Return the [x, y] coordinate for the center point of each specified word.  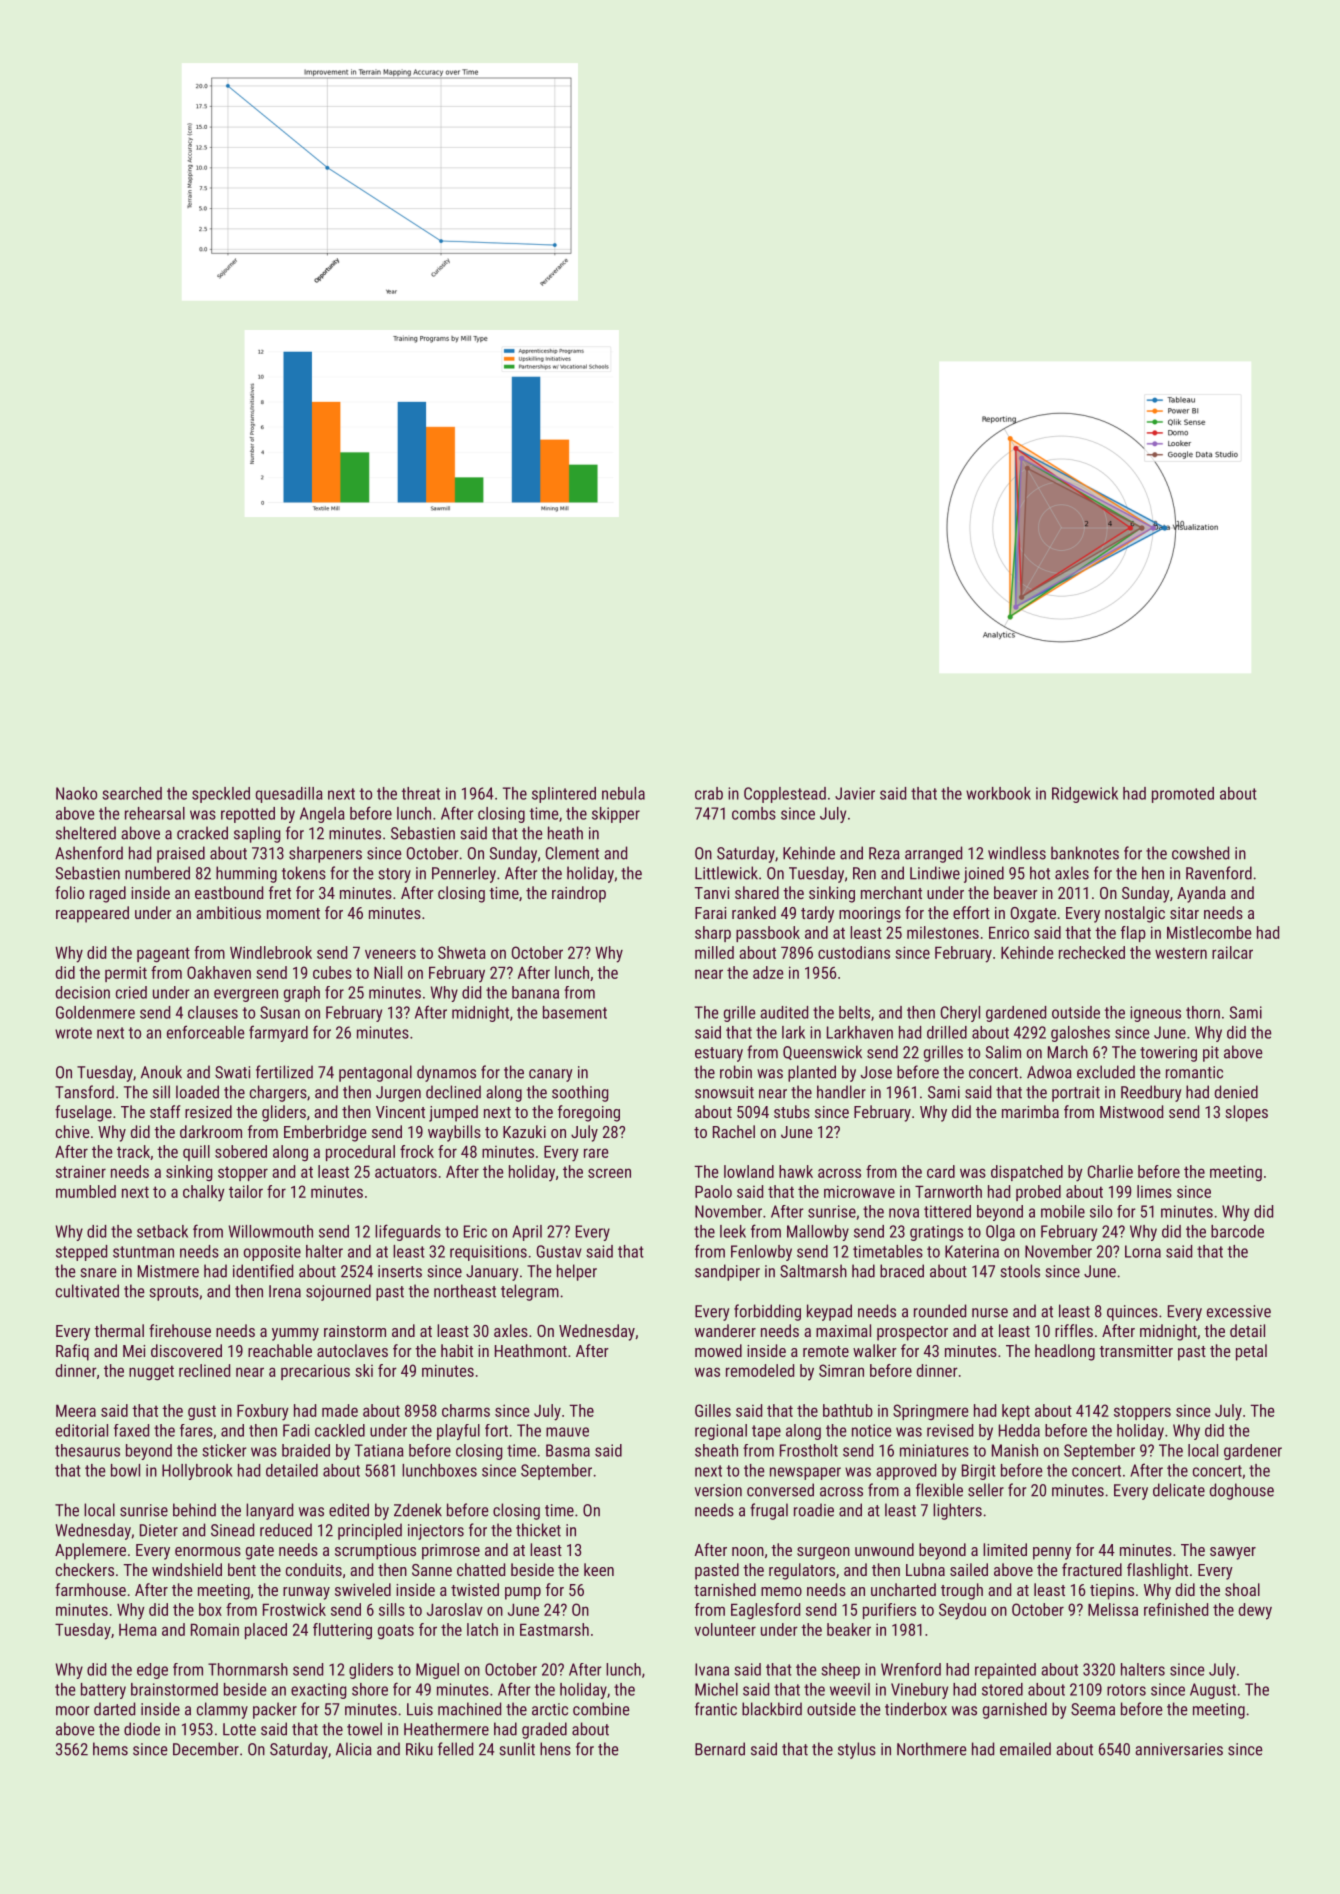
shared [757, 892]
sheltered [86, 833]
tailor [246, 1191]
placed [266, 1631]
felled [455, 1749]
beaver [1016, 892]
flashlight [1157, 1571]
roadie [814, 1510]
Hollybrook [197, 1472]
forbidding [767, 1312]
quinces [1132, 1313]
